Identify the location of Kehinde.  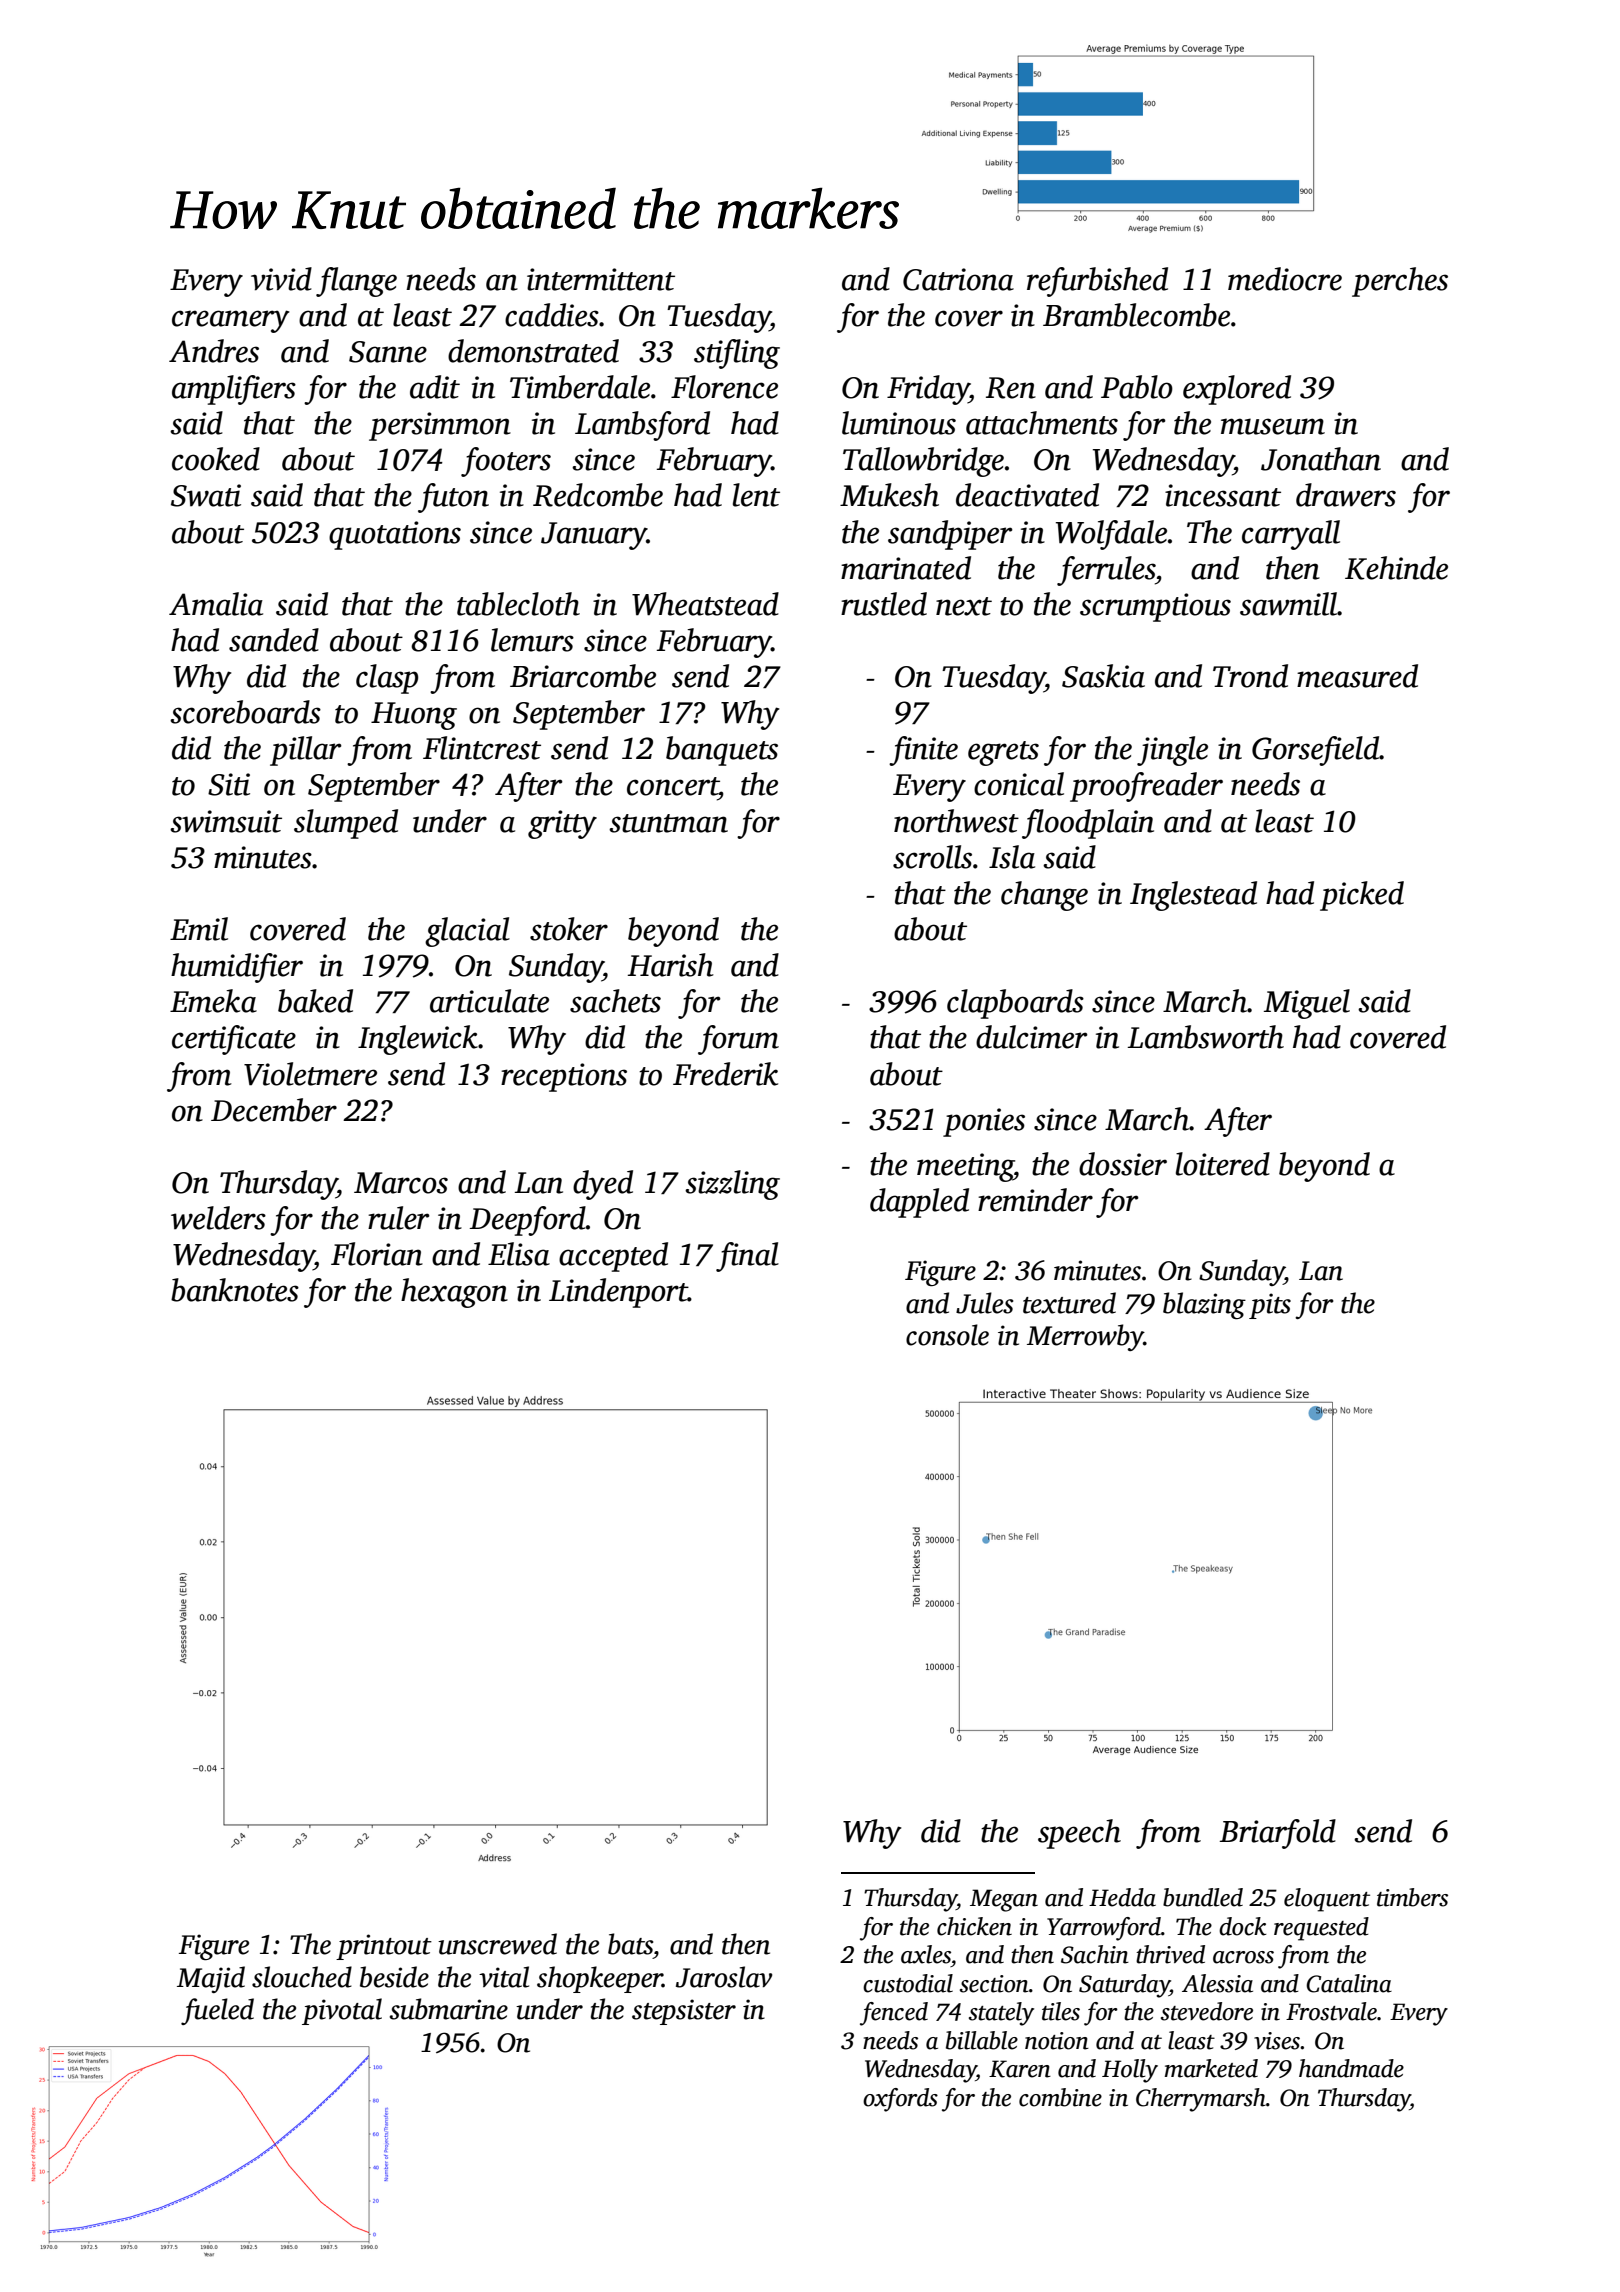
(1396, 568).
